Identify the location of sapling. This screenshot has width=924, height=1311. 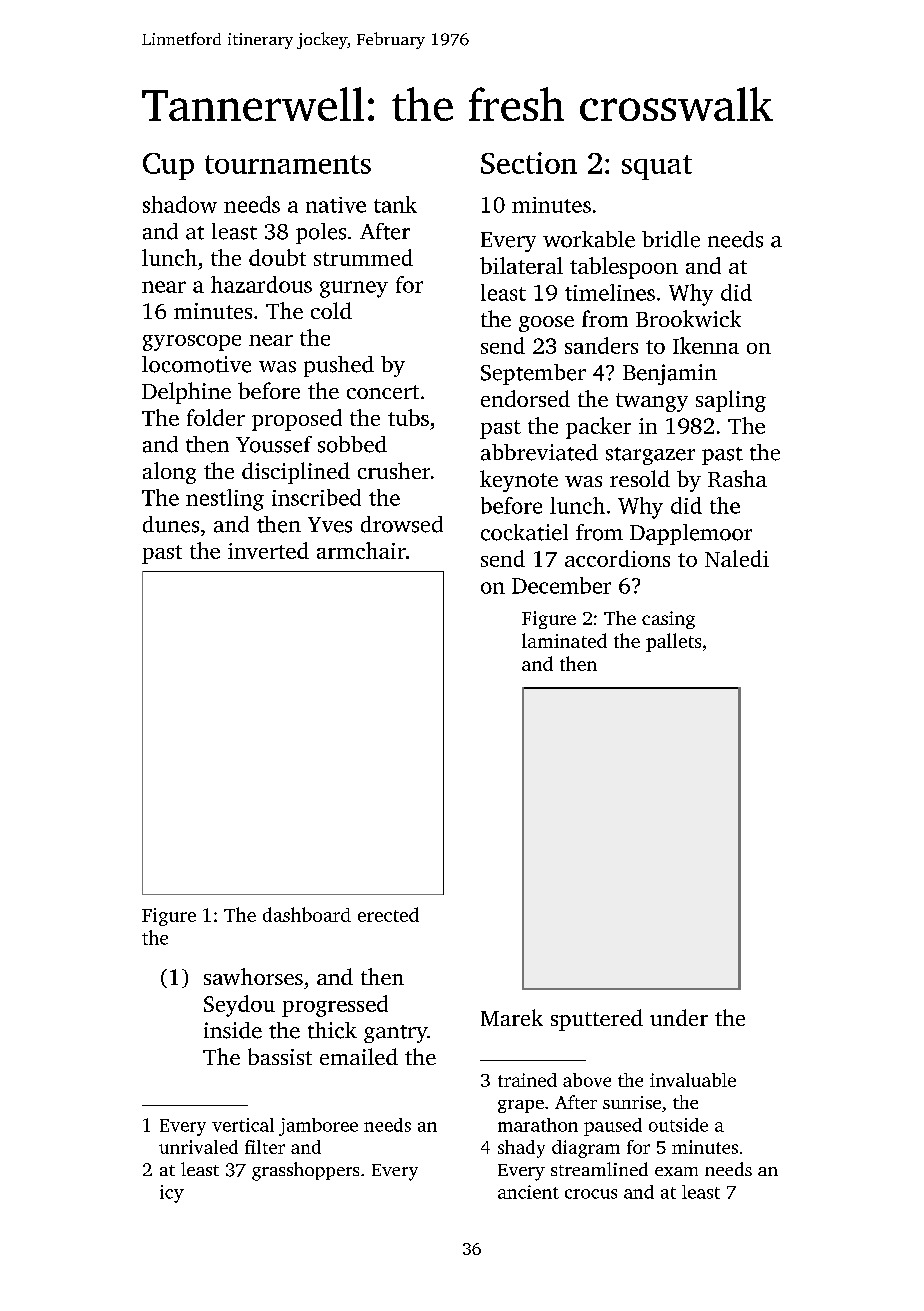
(731, 401).
